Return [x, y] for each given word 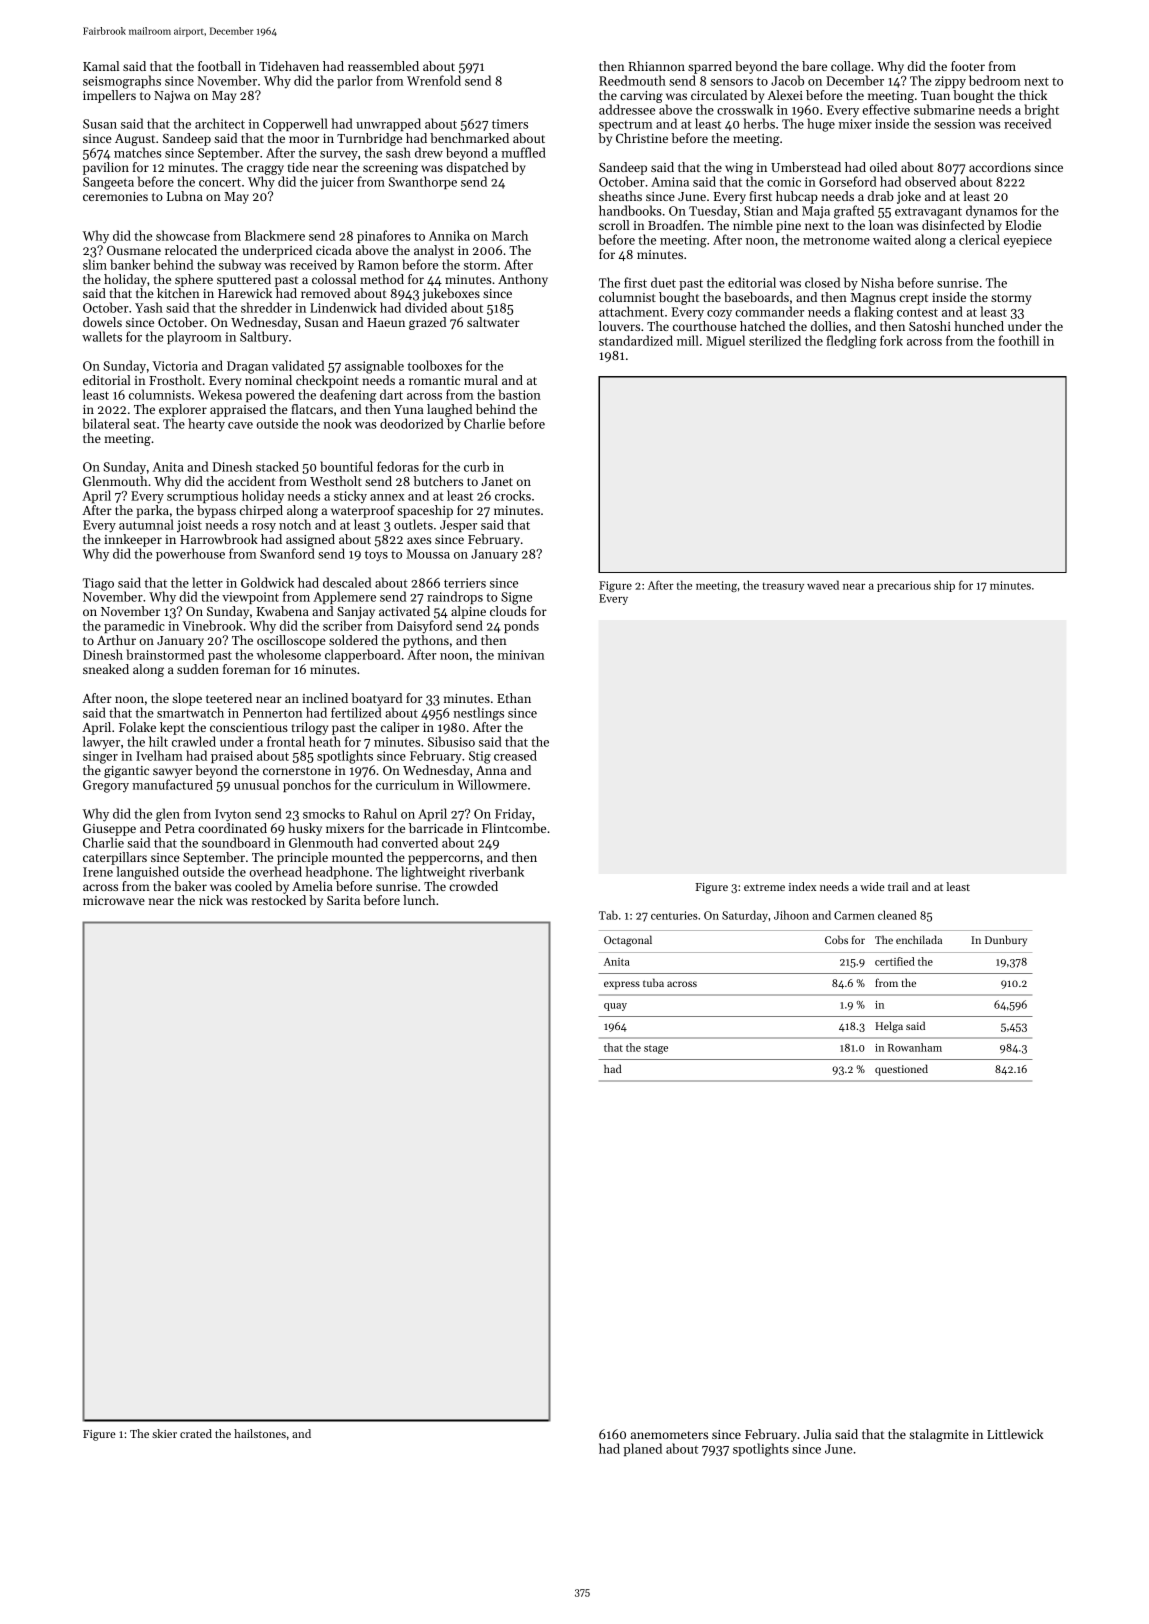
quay [615, 1007]
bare [814, 66]
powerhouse [190, 554]
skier [164, 1433]
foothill [1019, 340]
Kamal [101, 66]
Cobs [836, 939]
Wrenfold [434, 80]
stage [656, 1049]
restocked [279, 900]
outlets [413, 524]
